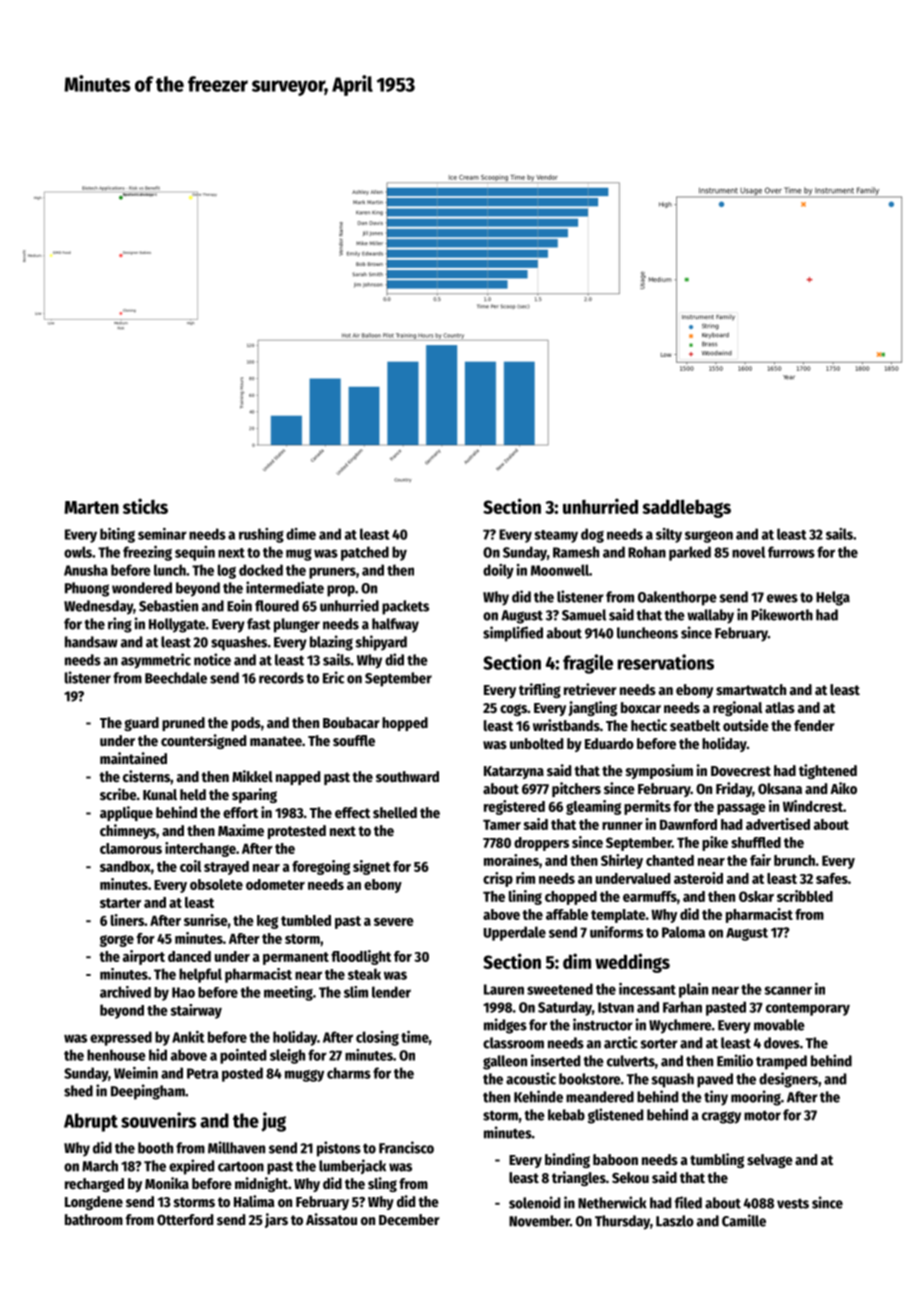  What do you see at coordinates (297, 832) in the image?
I see `protested` at bounding box center [297, 832].
